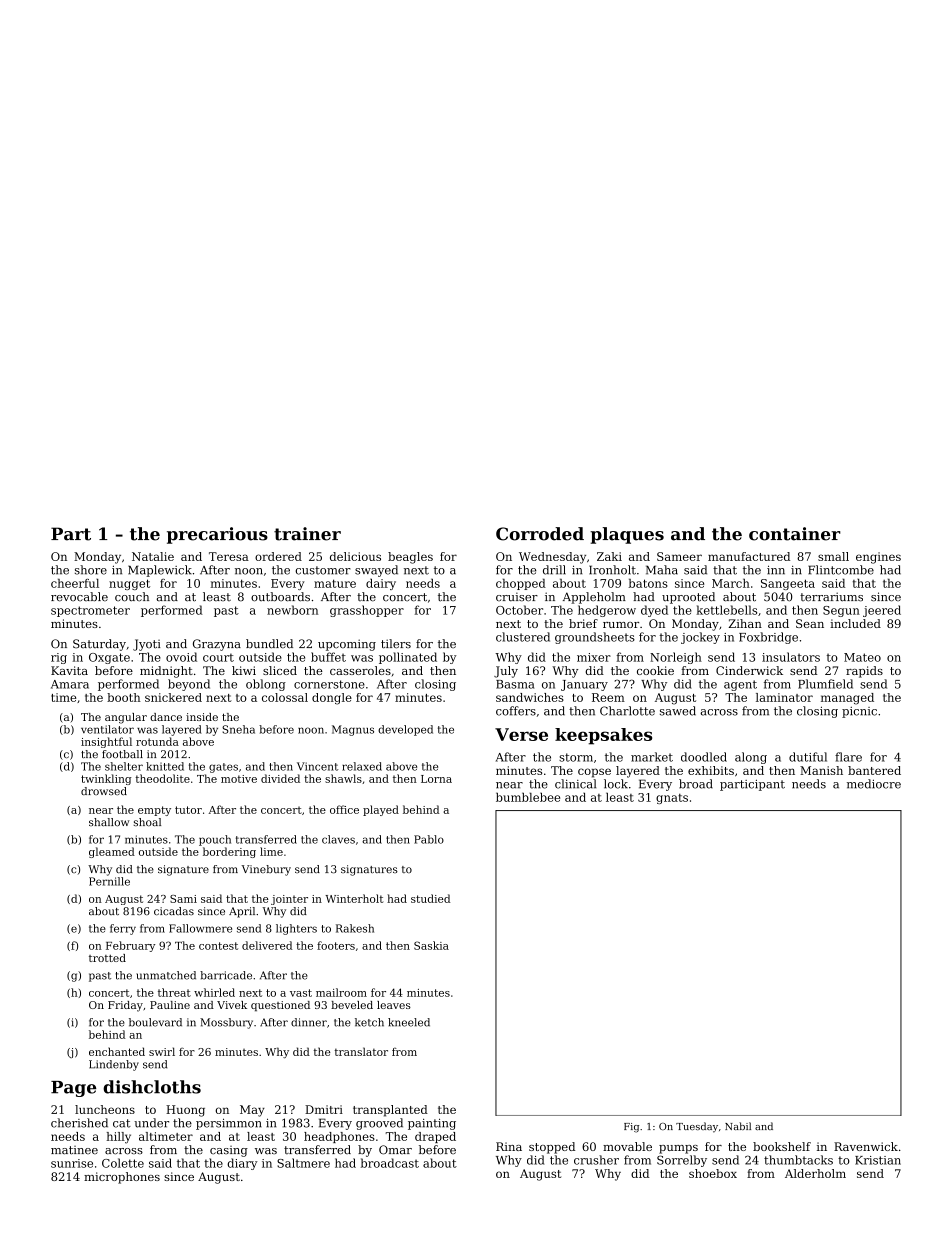 The width and height of the document is (952, 1233). What do you see at coordinates (878, 558) in the document?
I see `engines` at bounding box center [878, 558].
